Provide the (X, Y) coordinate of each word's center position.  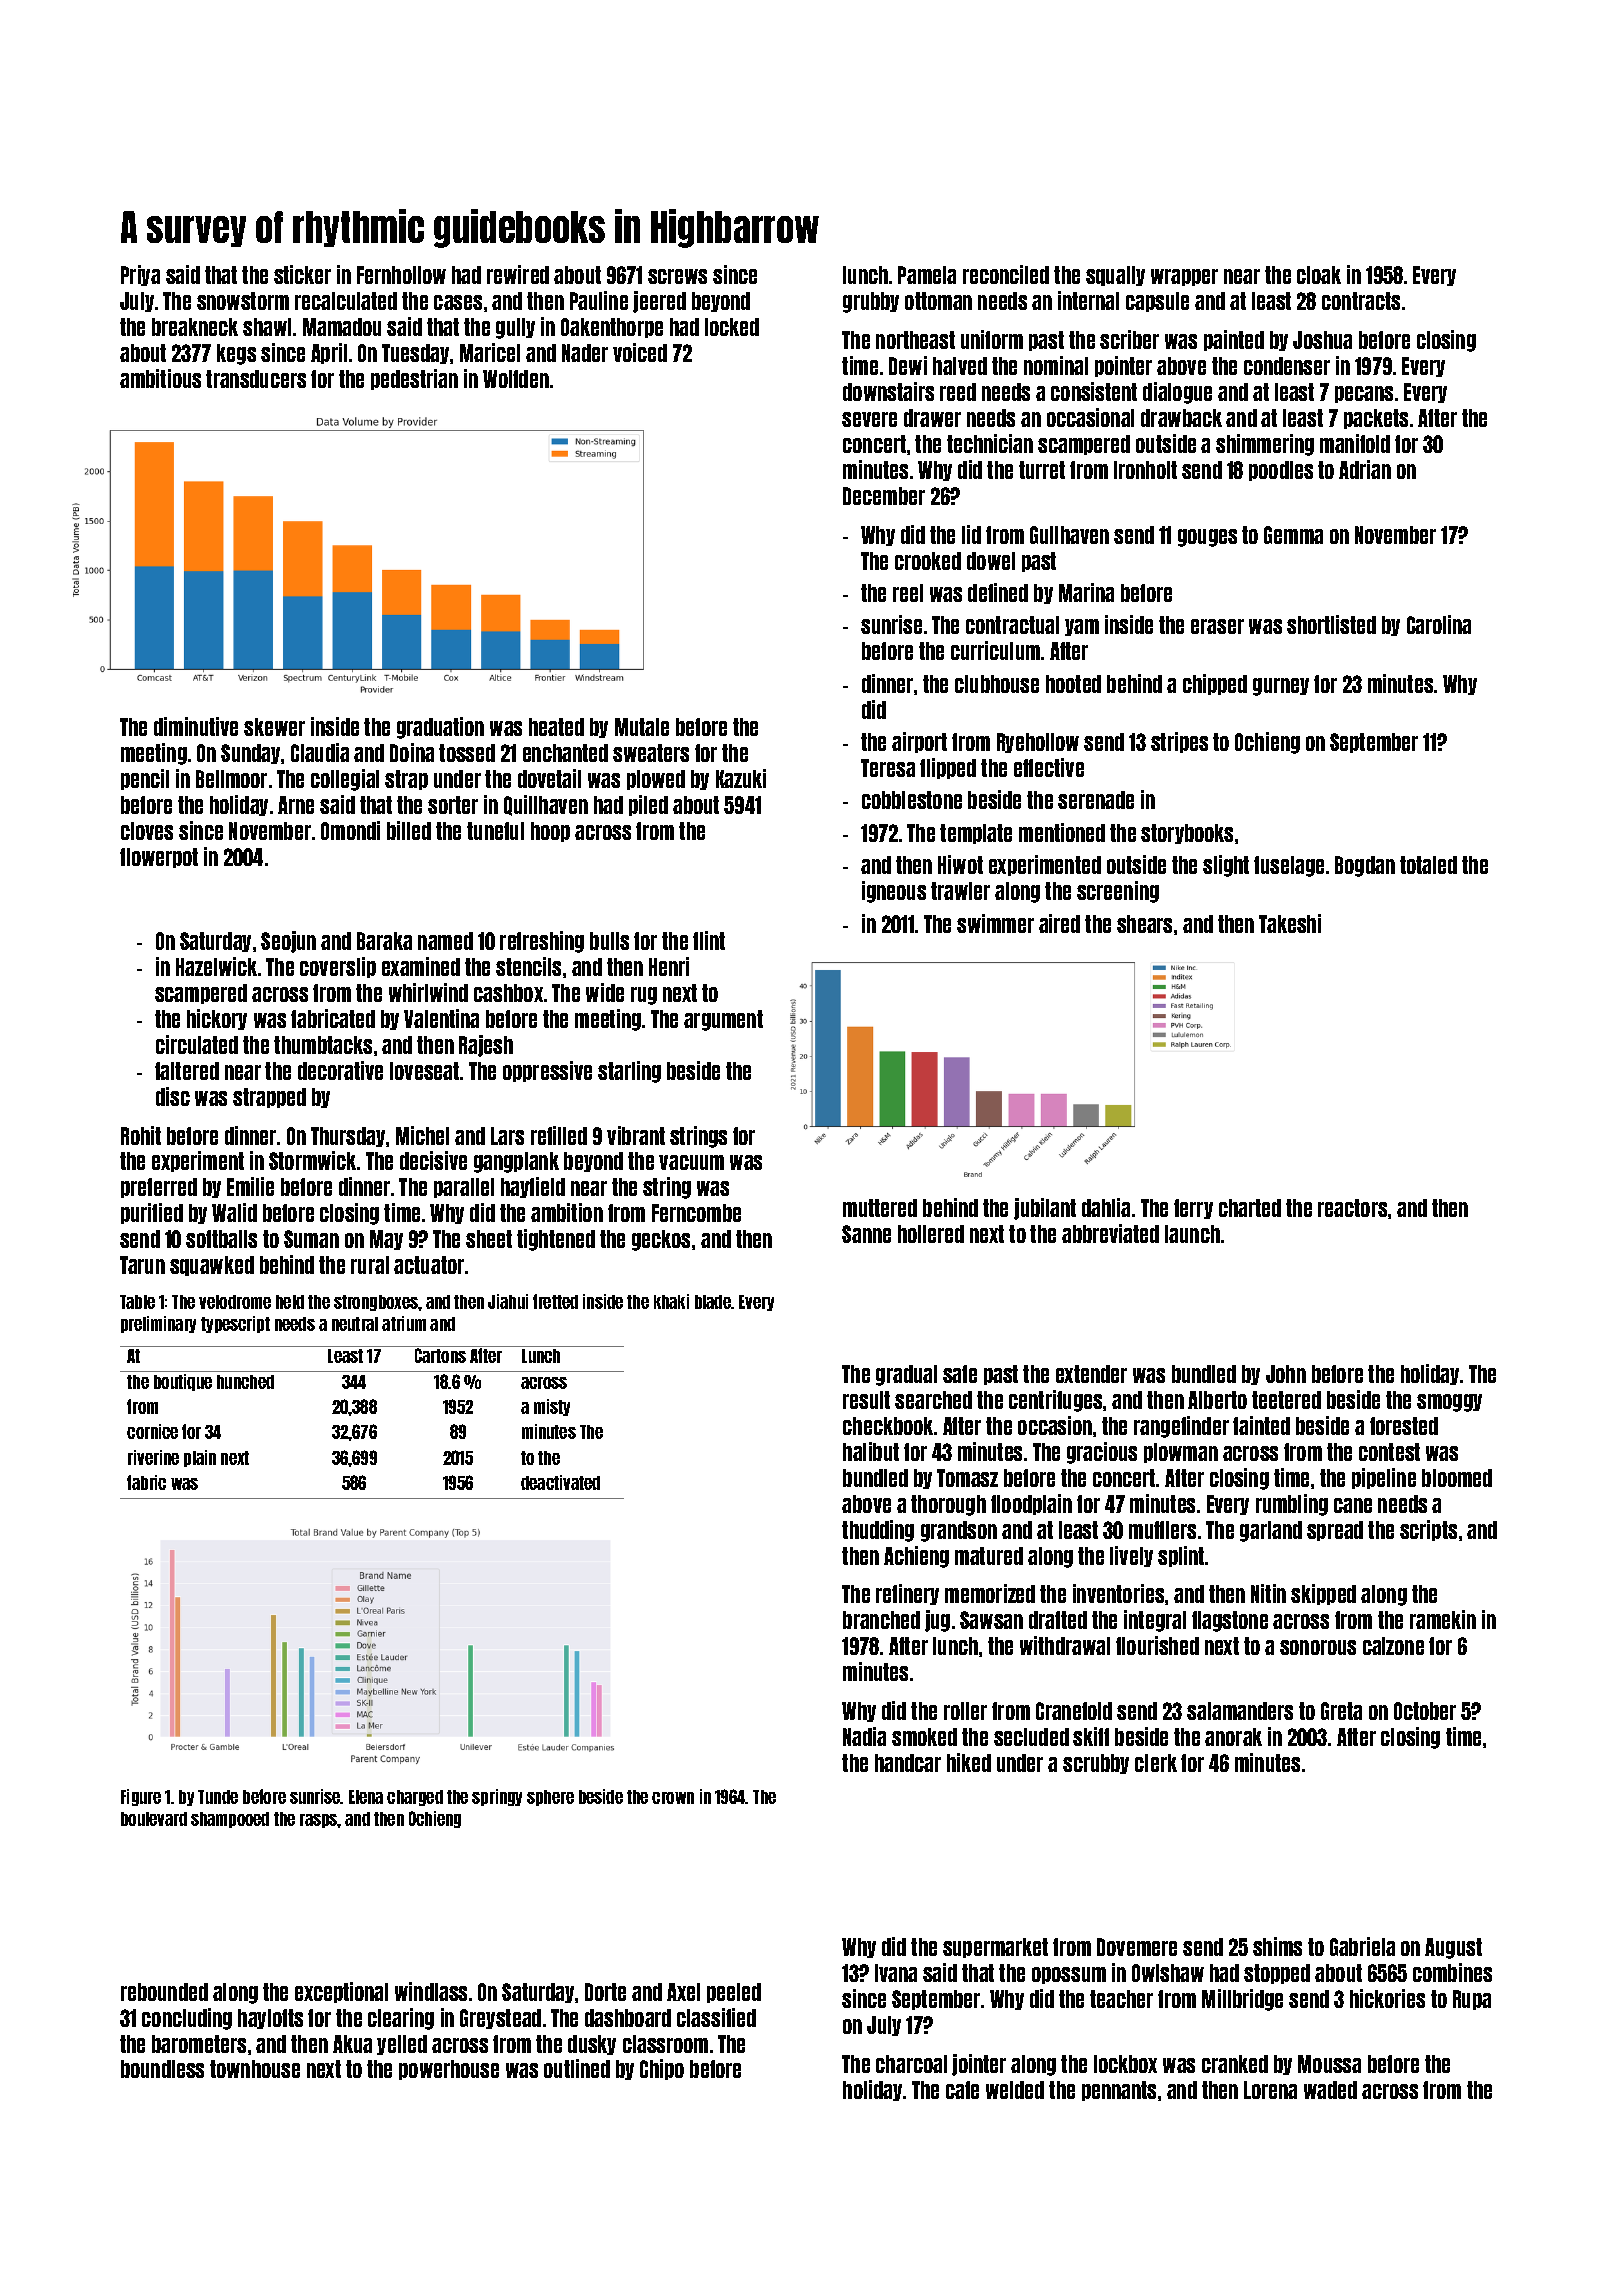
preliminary (158, 1324)
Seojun (288, 942)
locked (732, 327)
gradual (906, 1375)
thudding (878, 1531)
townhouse (255, 2069)
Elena (366, 1797)
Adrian (1365, 469)
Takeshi (1290, 923)
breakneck (195, 327)
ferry (1193, 1209)
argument (723, 1020)
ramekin (1443, 1619)
